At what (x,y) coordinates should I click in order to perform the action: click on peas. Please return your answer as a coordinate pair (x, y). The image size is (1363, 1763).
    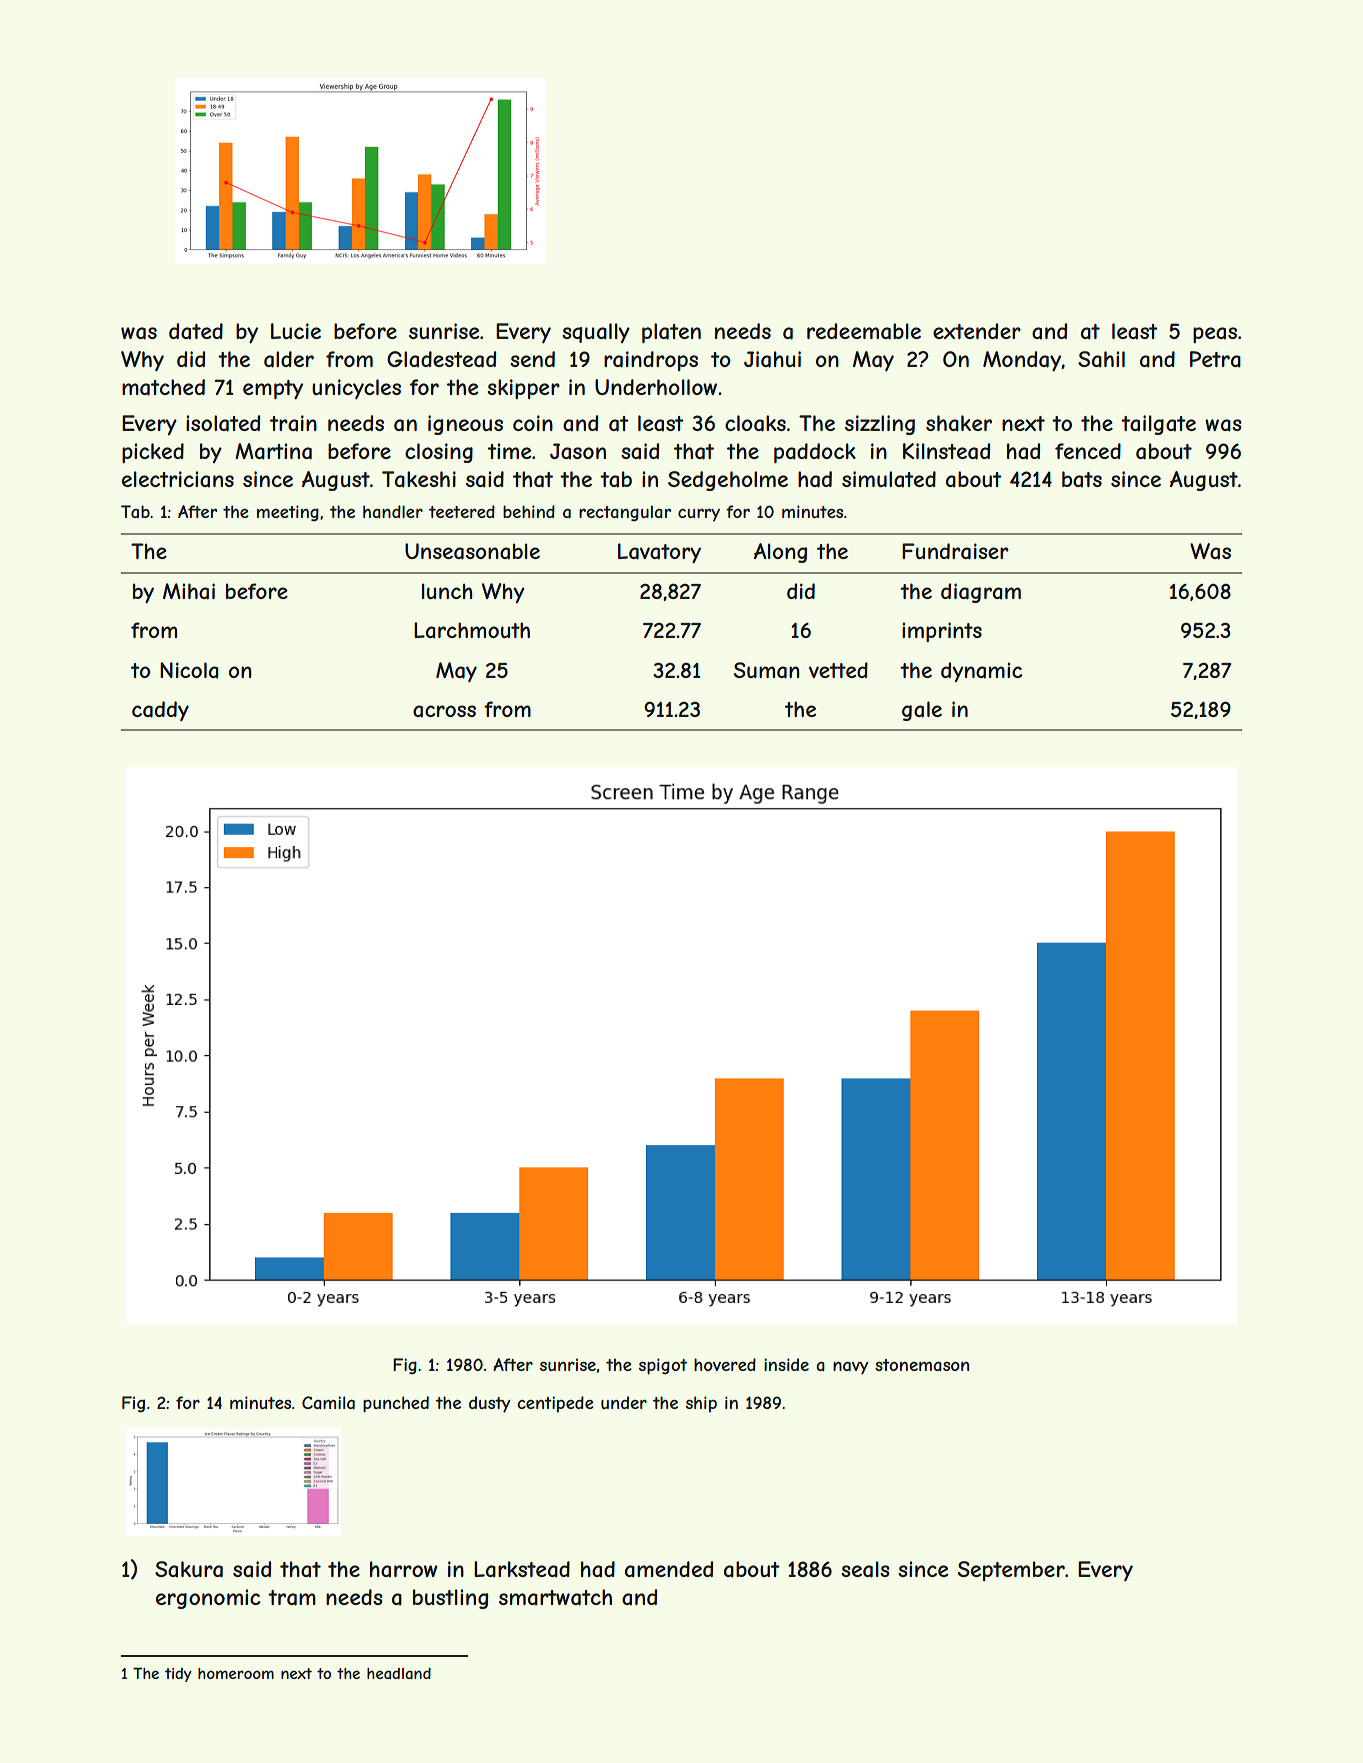
    Looking at the image, I should click on (1215, 335).
